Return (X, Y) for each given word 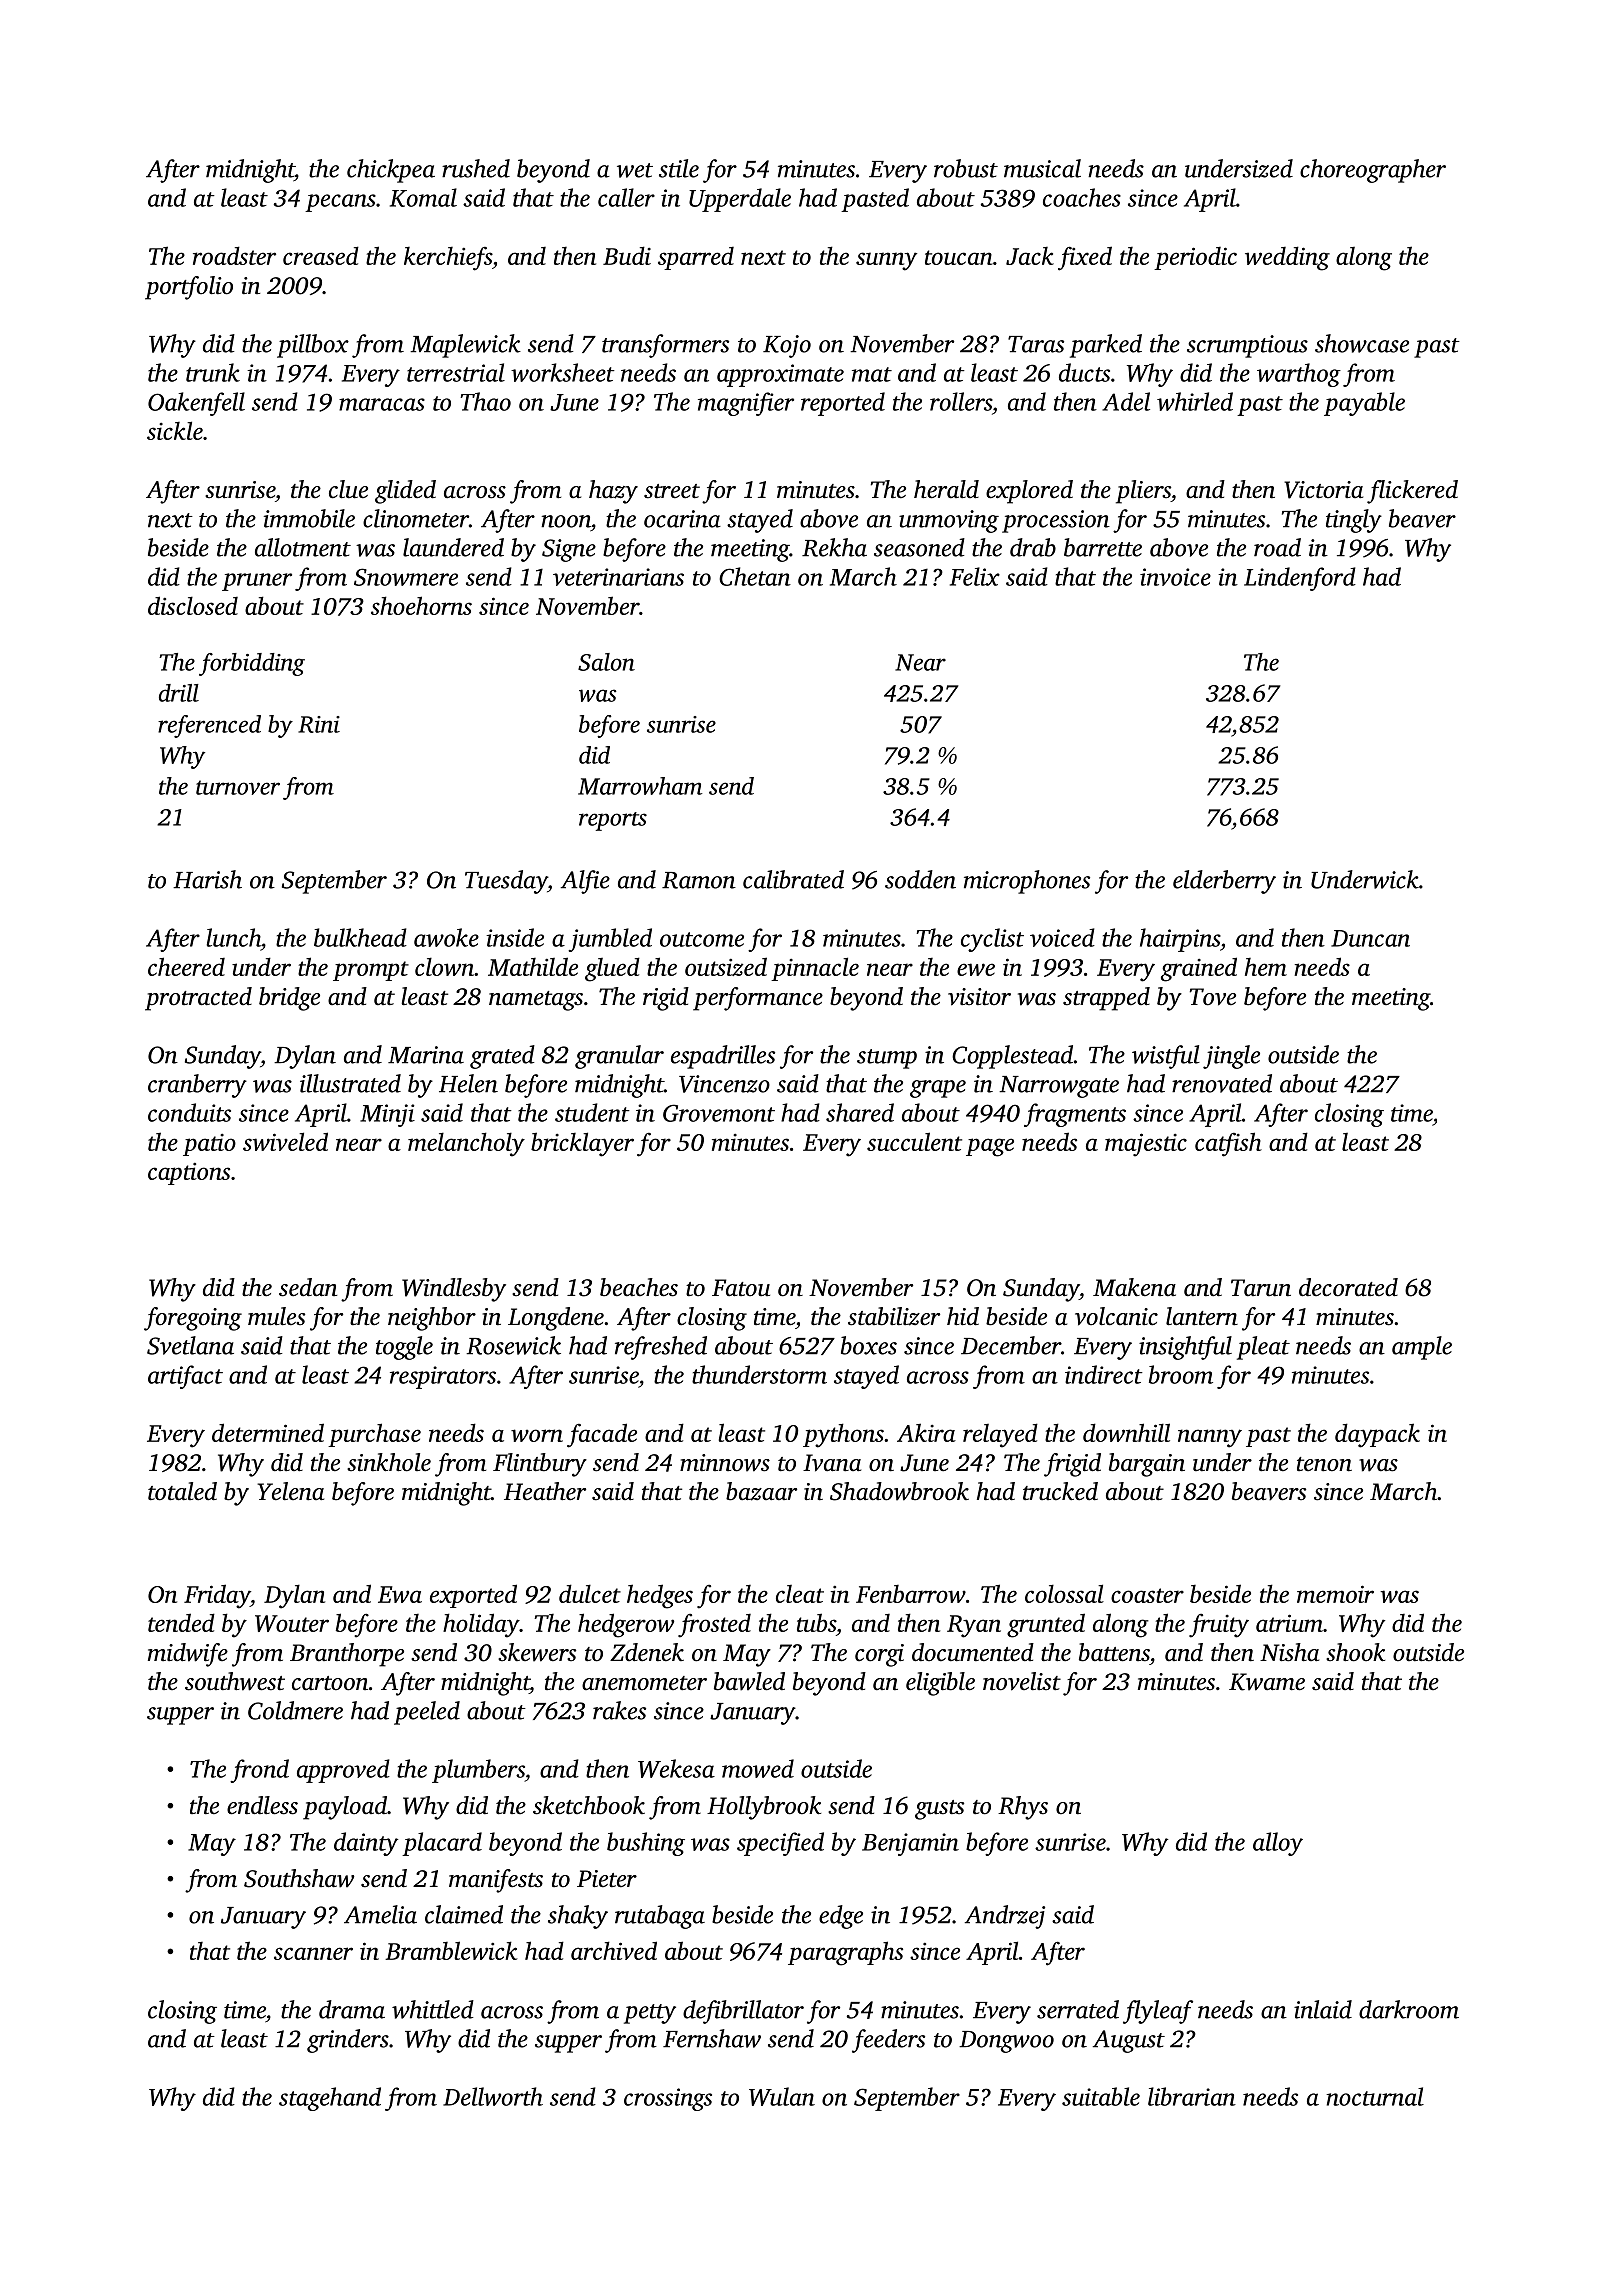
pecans (340, 203)
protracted (198, 999)
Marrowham (640, 786)
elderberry (1224, 882)
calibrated (793, 879)
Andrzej (1005, 1917)
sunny (886, 261)
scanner (313, 1953)
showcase (1362, 343)
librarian (1192, 2096)
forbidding (252, 664)
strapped (1106, 999)
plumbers (478, 1771)
